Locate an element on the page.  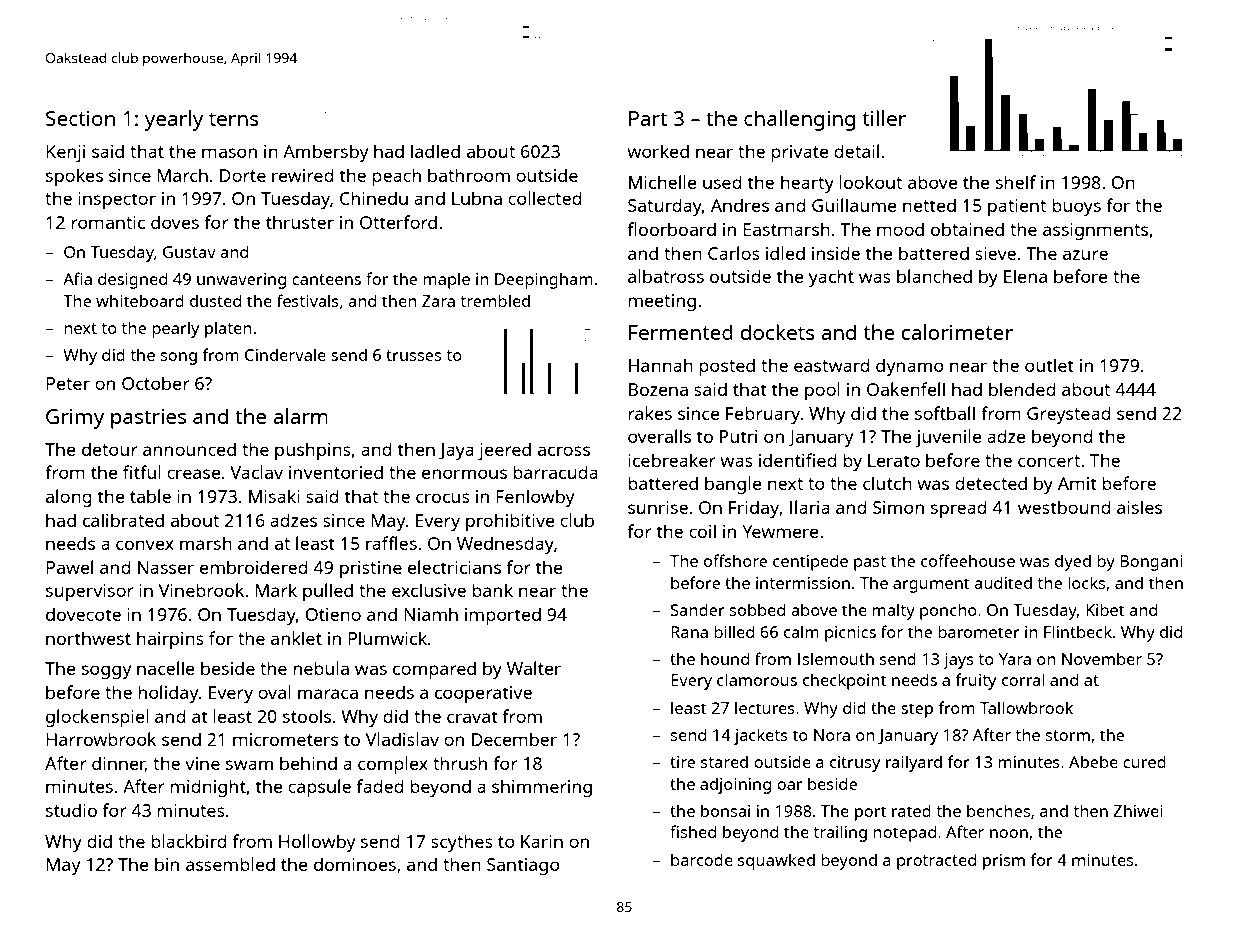
yearly is located at coordinates (174, 120).
